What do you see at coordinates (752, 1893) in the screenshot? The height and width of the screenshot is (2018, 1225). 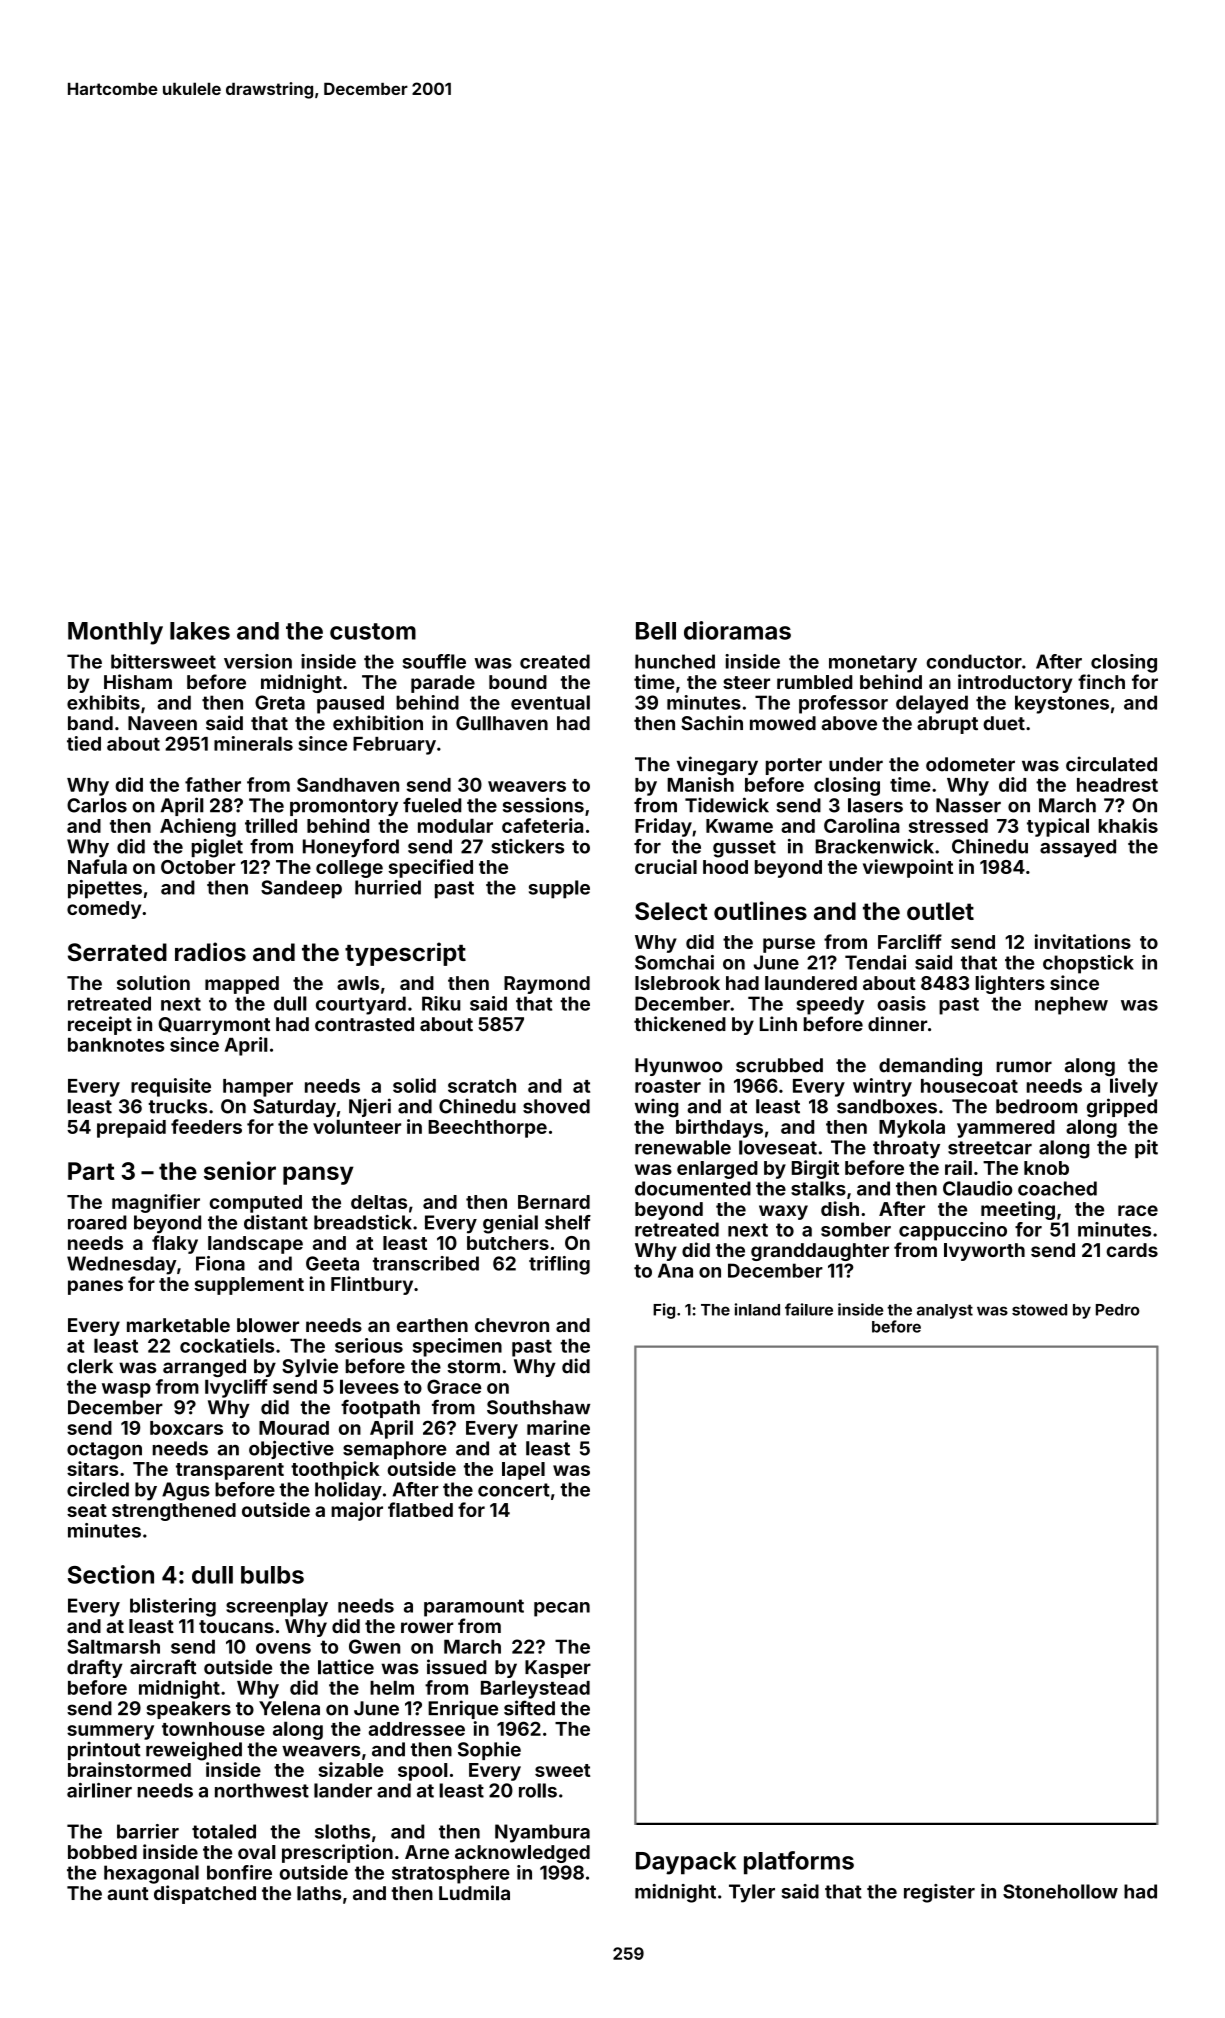 I see `Tyler` at bounding box center [752, 1893].
